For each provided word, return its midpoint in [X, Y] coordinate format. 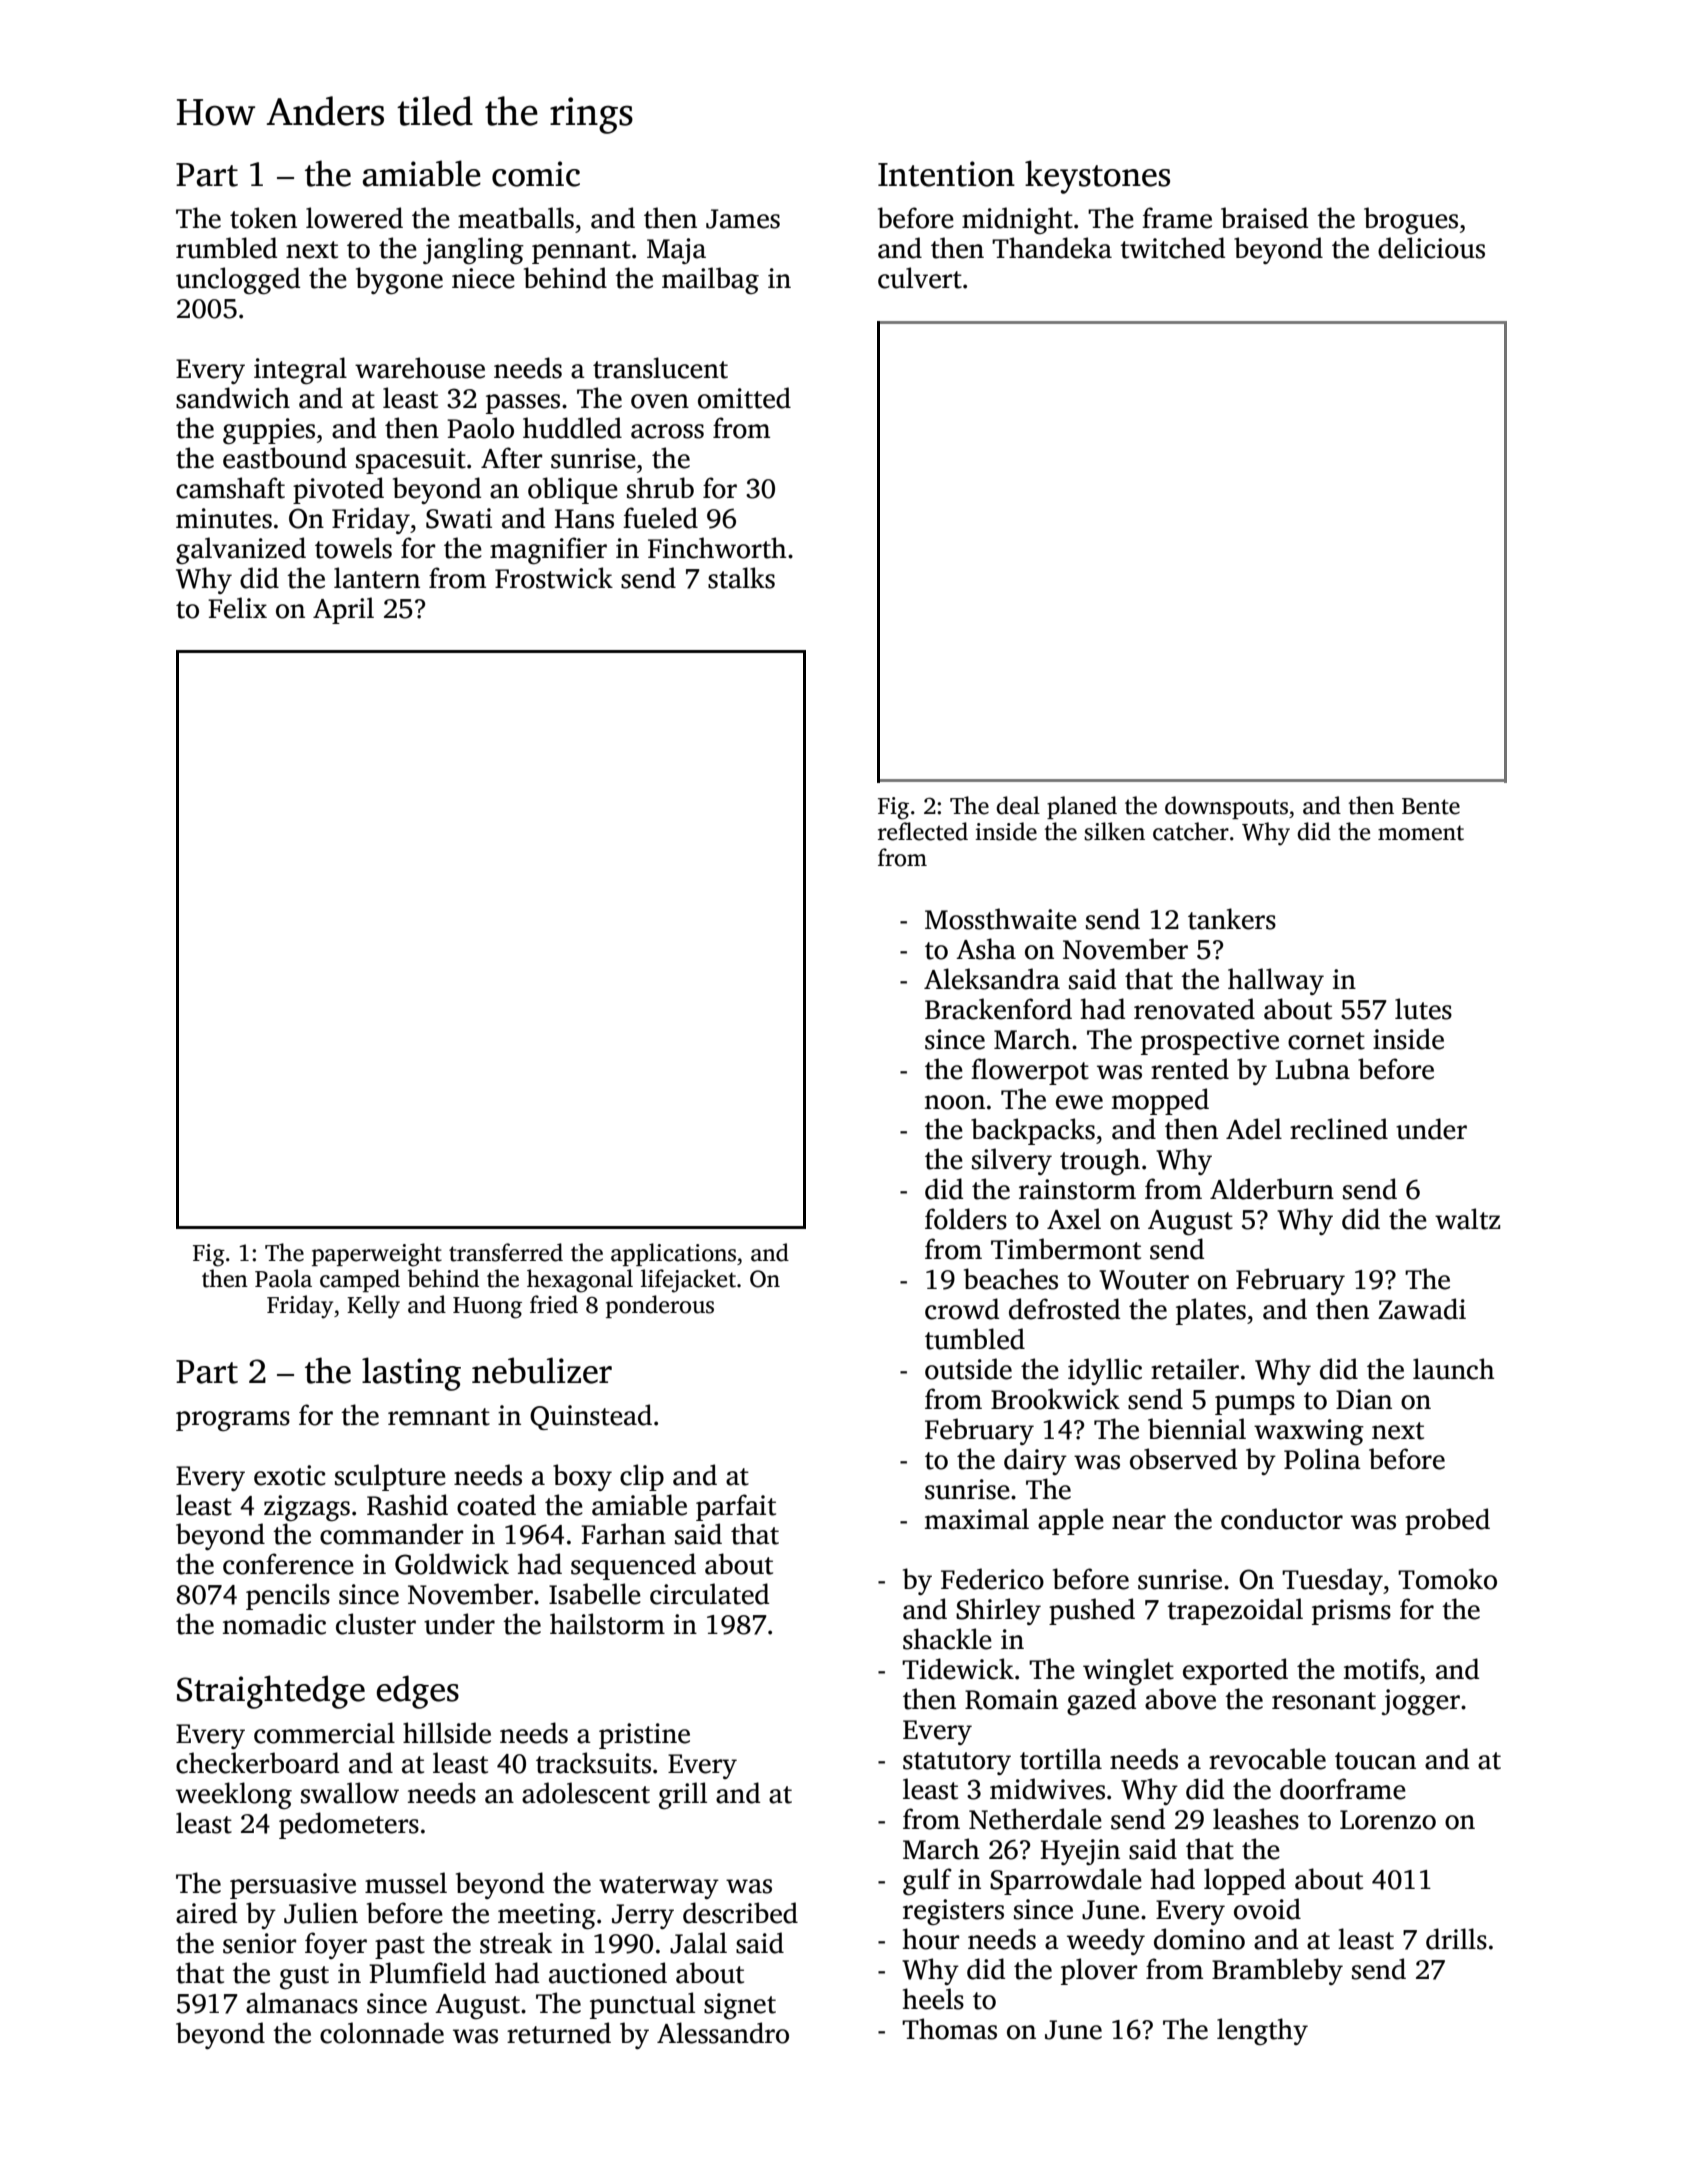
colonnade [382, 2033]
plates [1211, 1311]
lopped [1245, 1881]
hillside [447, 1733]
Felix [237, 608]
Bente [1431, 806]
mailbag [710, 280]
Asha [986, 949]
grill [683, 1795]
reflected [923, 831]
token [263, 218]
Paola [283, 1278]
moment [1421, 833]
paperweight [377, 1255]
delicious [1431, 248]
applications [673, 1254]
